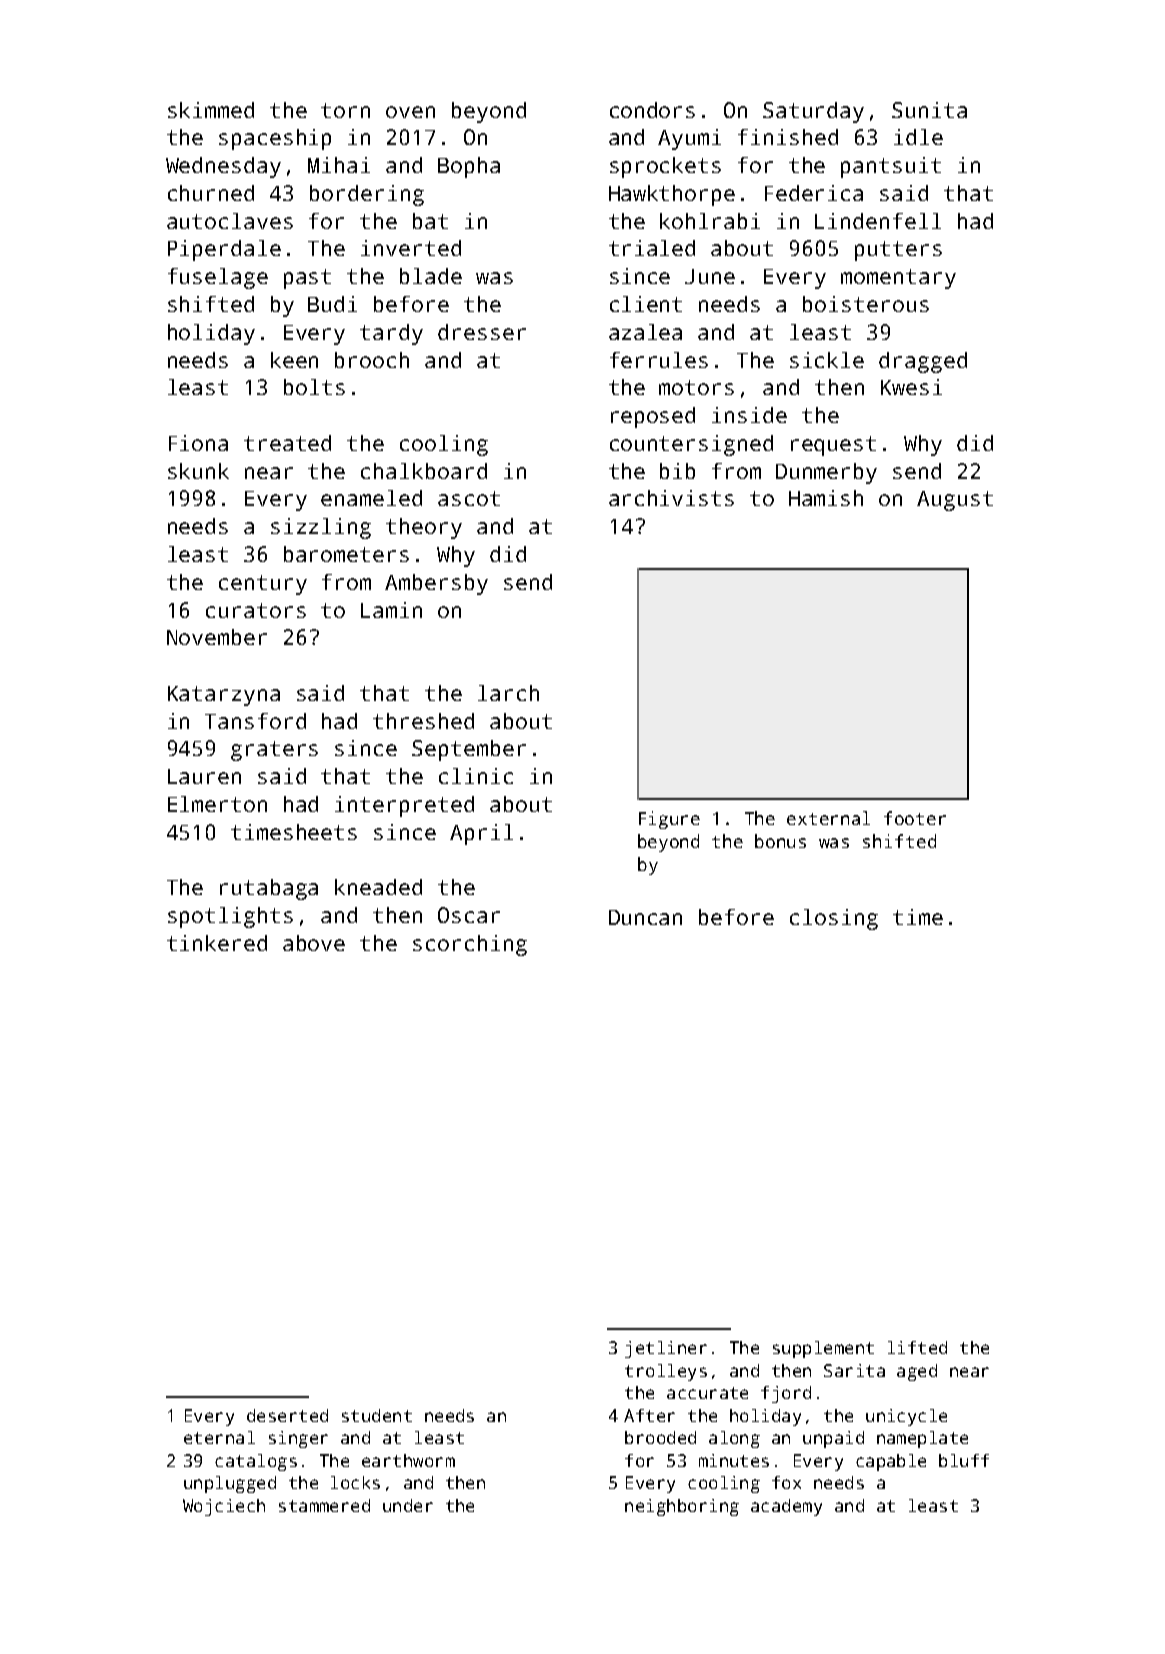 Image resolution: width=1165 pixels, height=1654 pixels. What do you see at coordinates (408, 1505) in the document?
I see `under` at bounding box center [408, 1505].
